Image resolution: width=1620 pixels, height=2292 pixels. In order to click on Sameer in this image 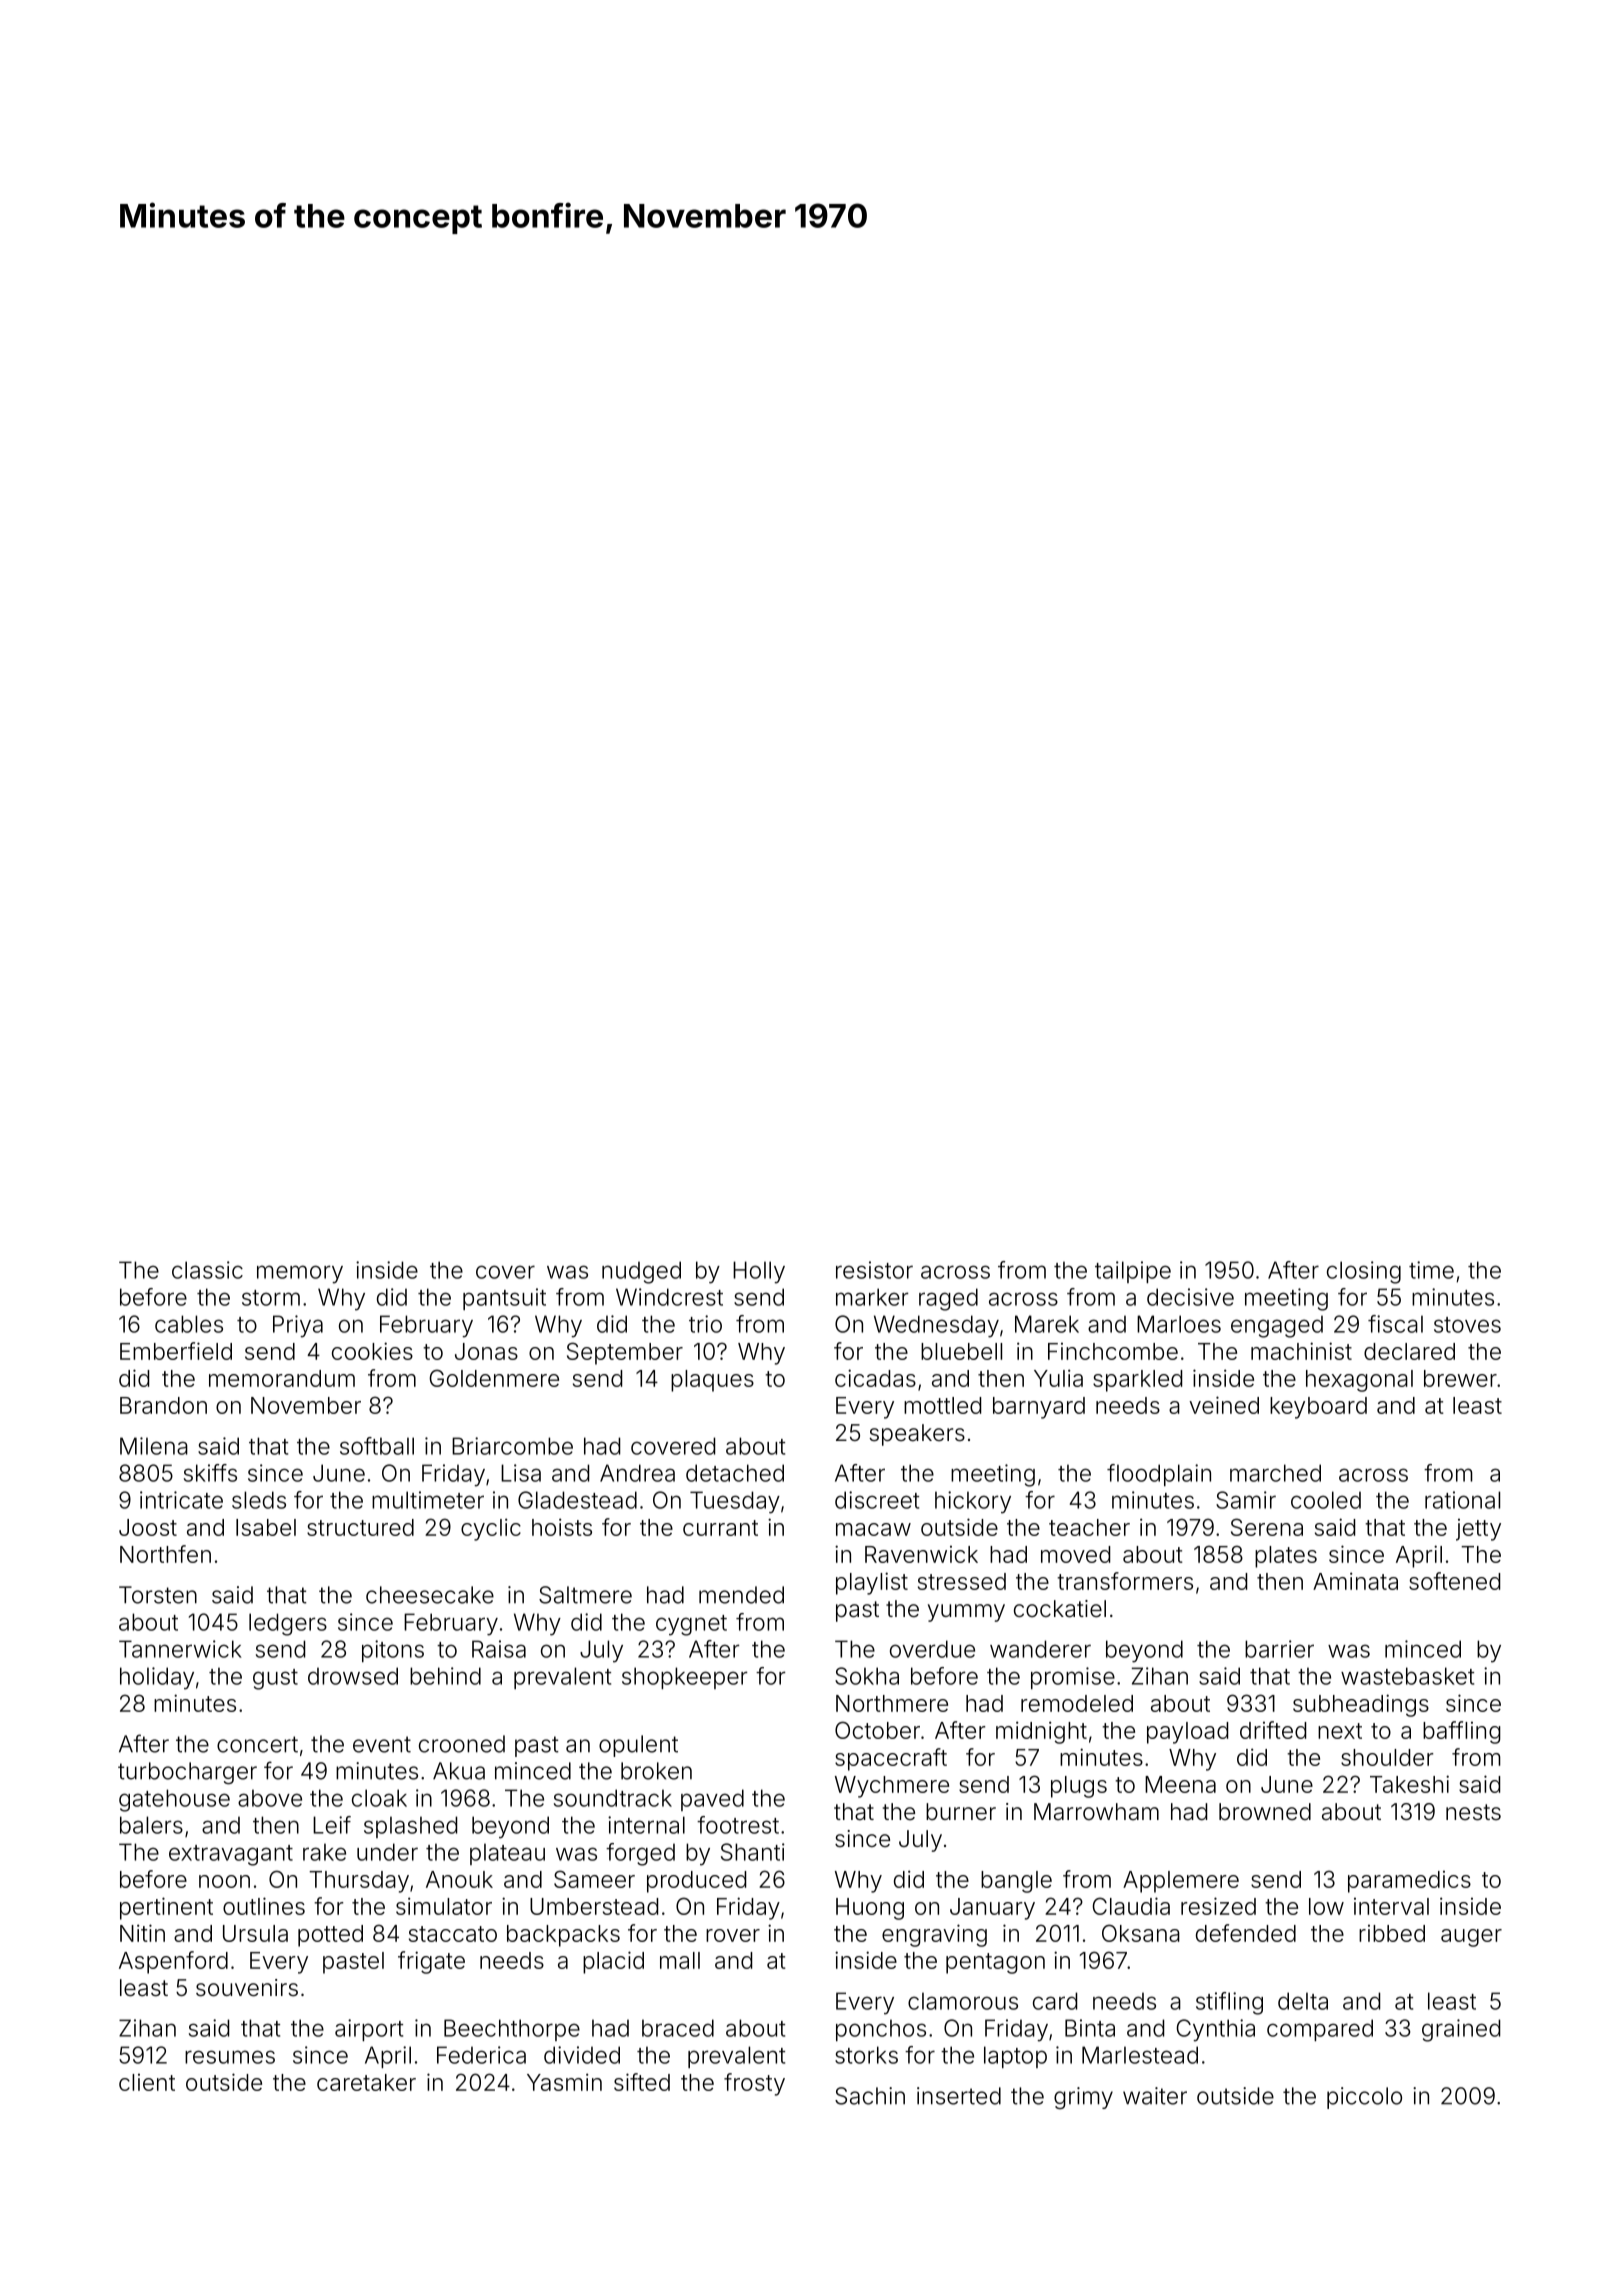, I will do `click(594, 1879)`.
